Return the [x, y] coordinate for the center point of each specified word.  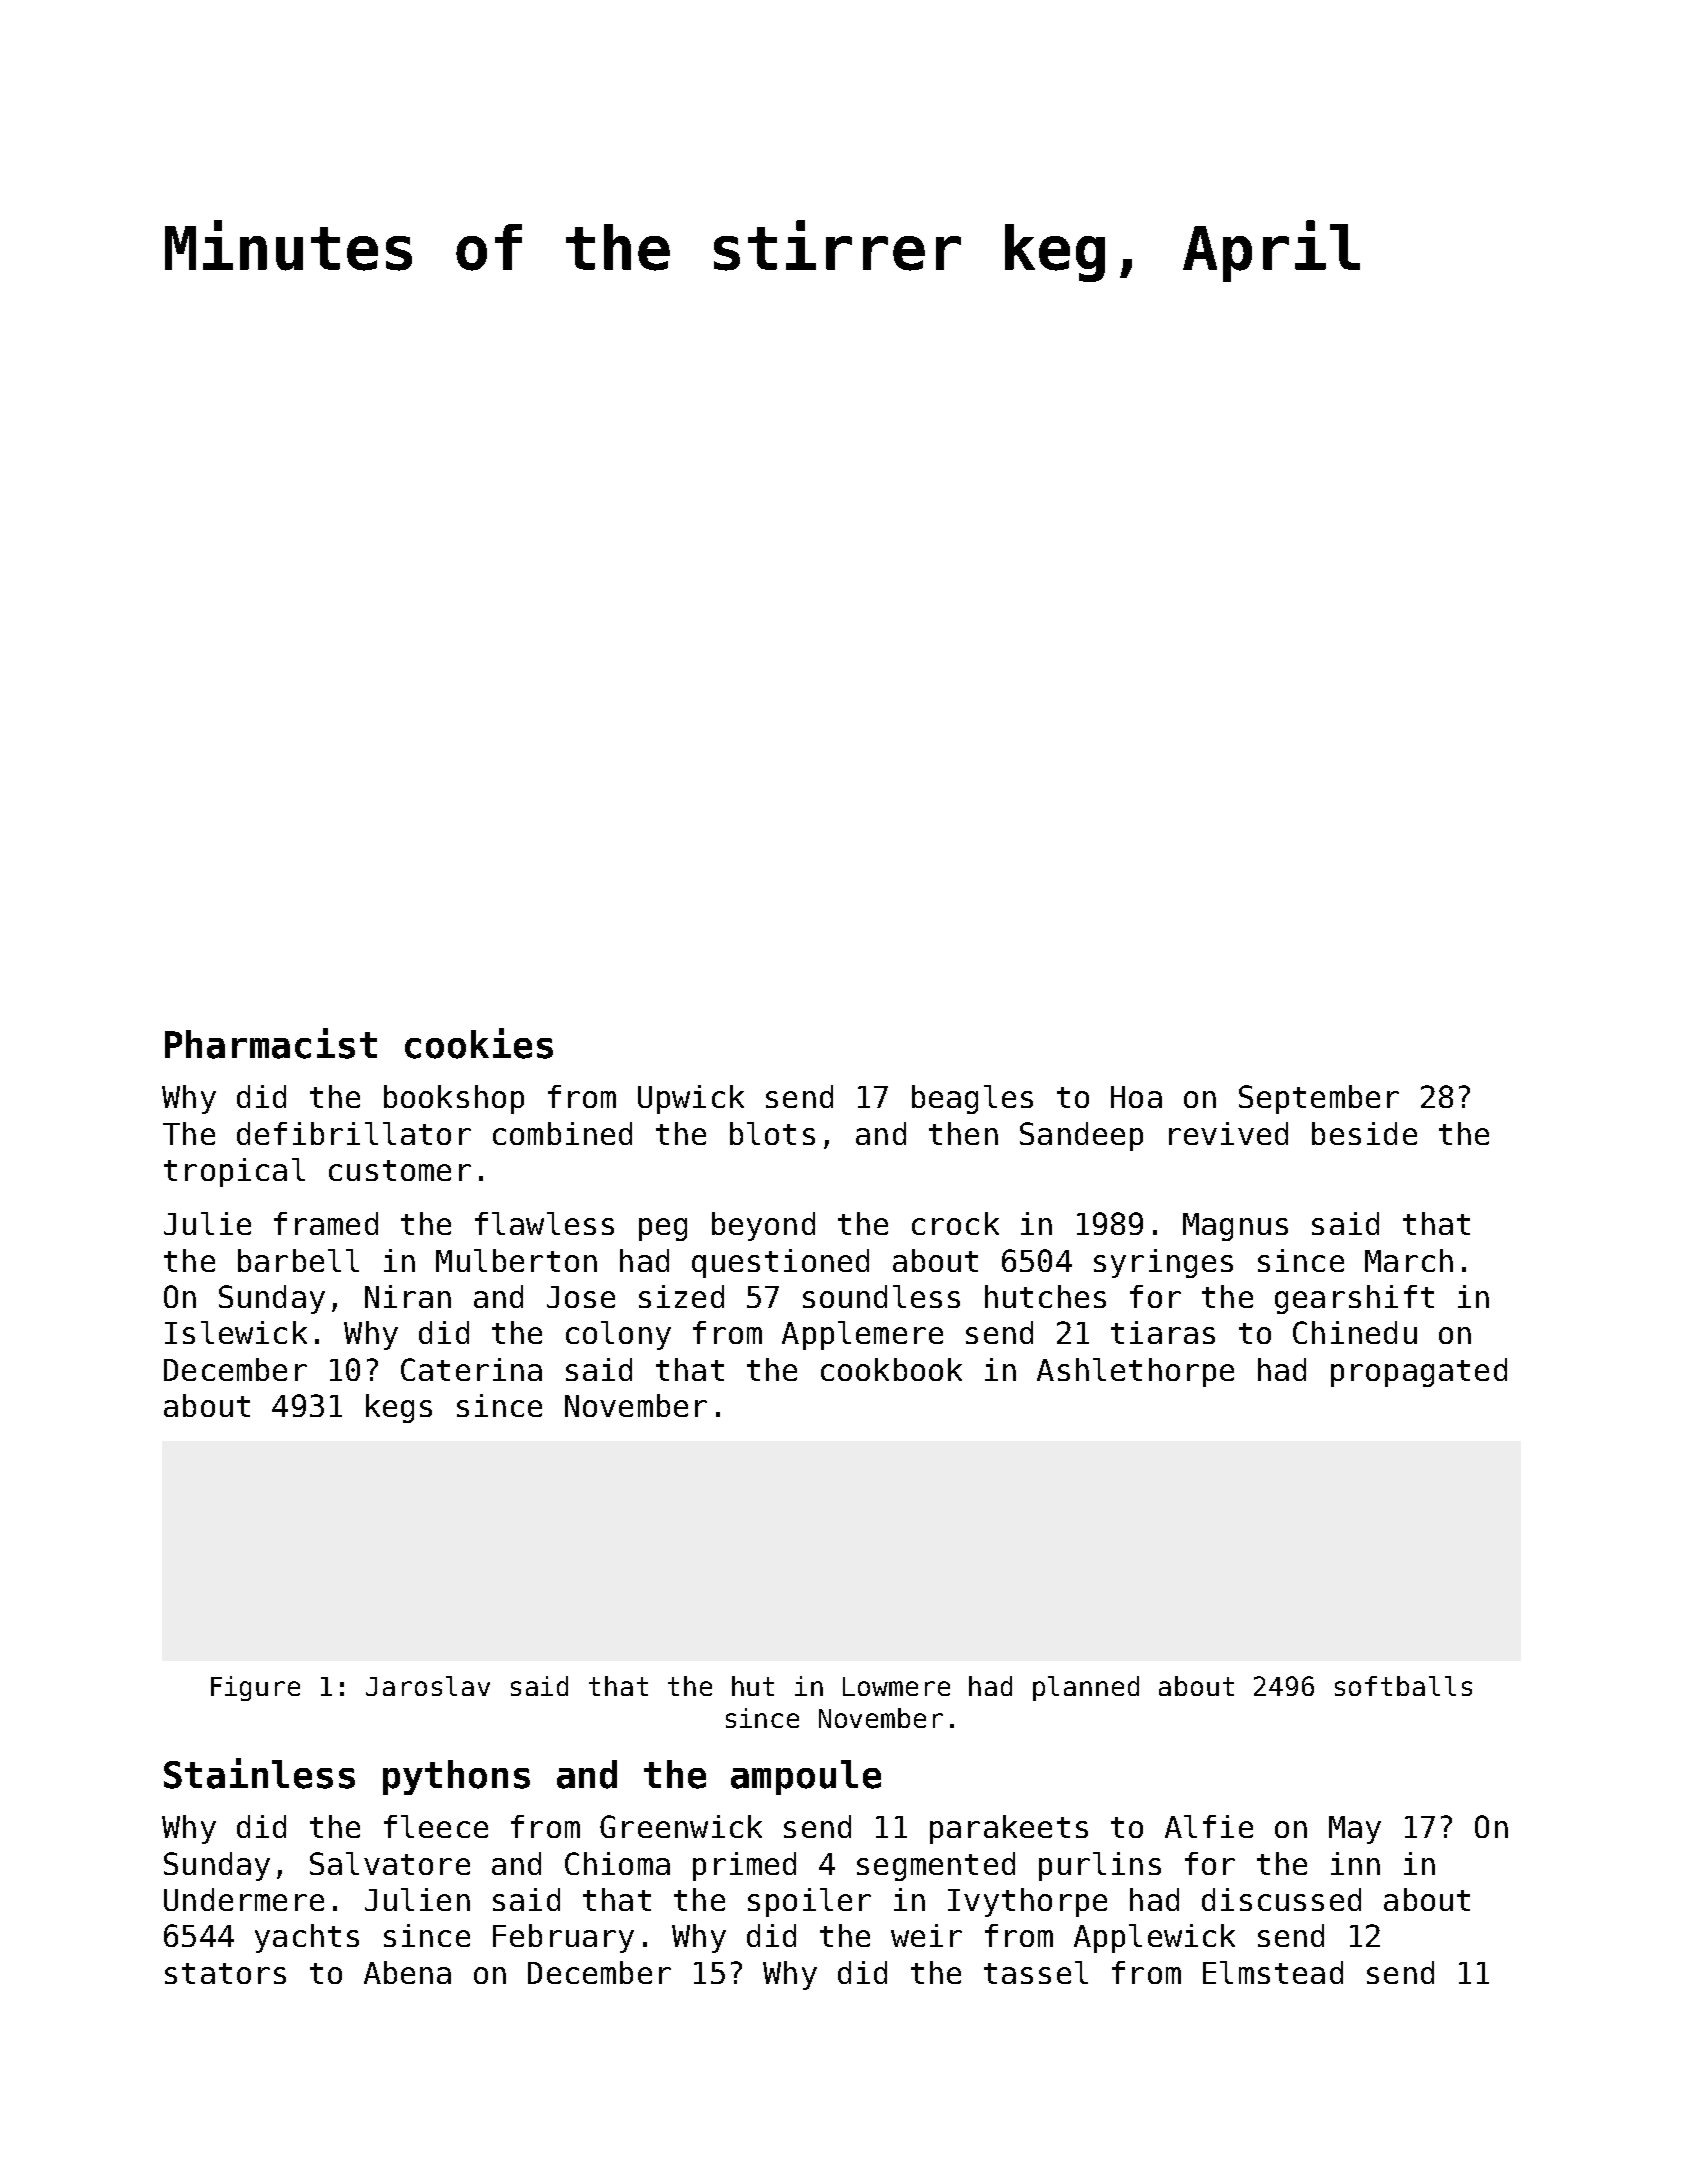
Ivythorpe [1027, 1902]
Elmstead [1273, 1972]
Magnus [1235, 1227]
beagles [972, 1099]
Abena [407, 1972]
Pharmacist [271, 1043]
